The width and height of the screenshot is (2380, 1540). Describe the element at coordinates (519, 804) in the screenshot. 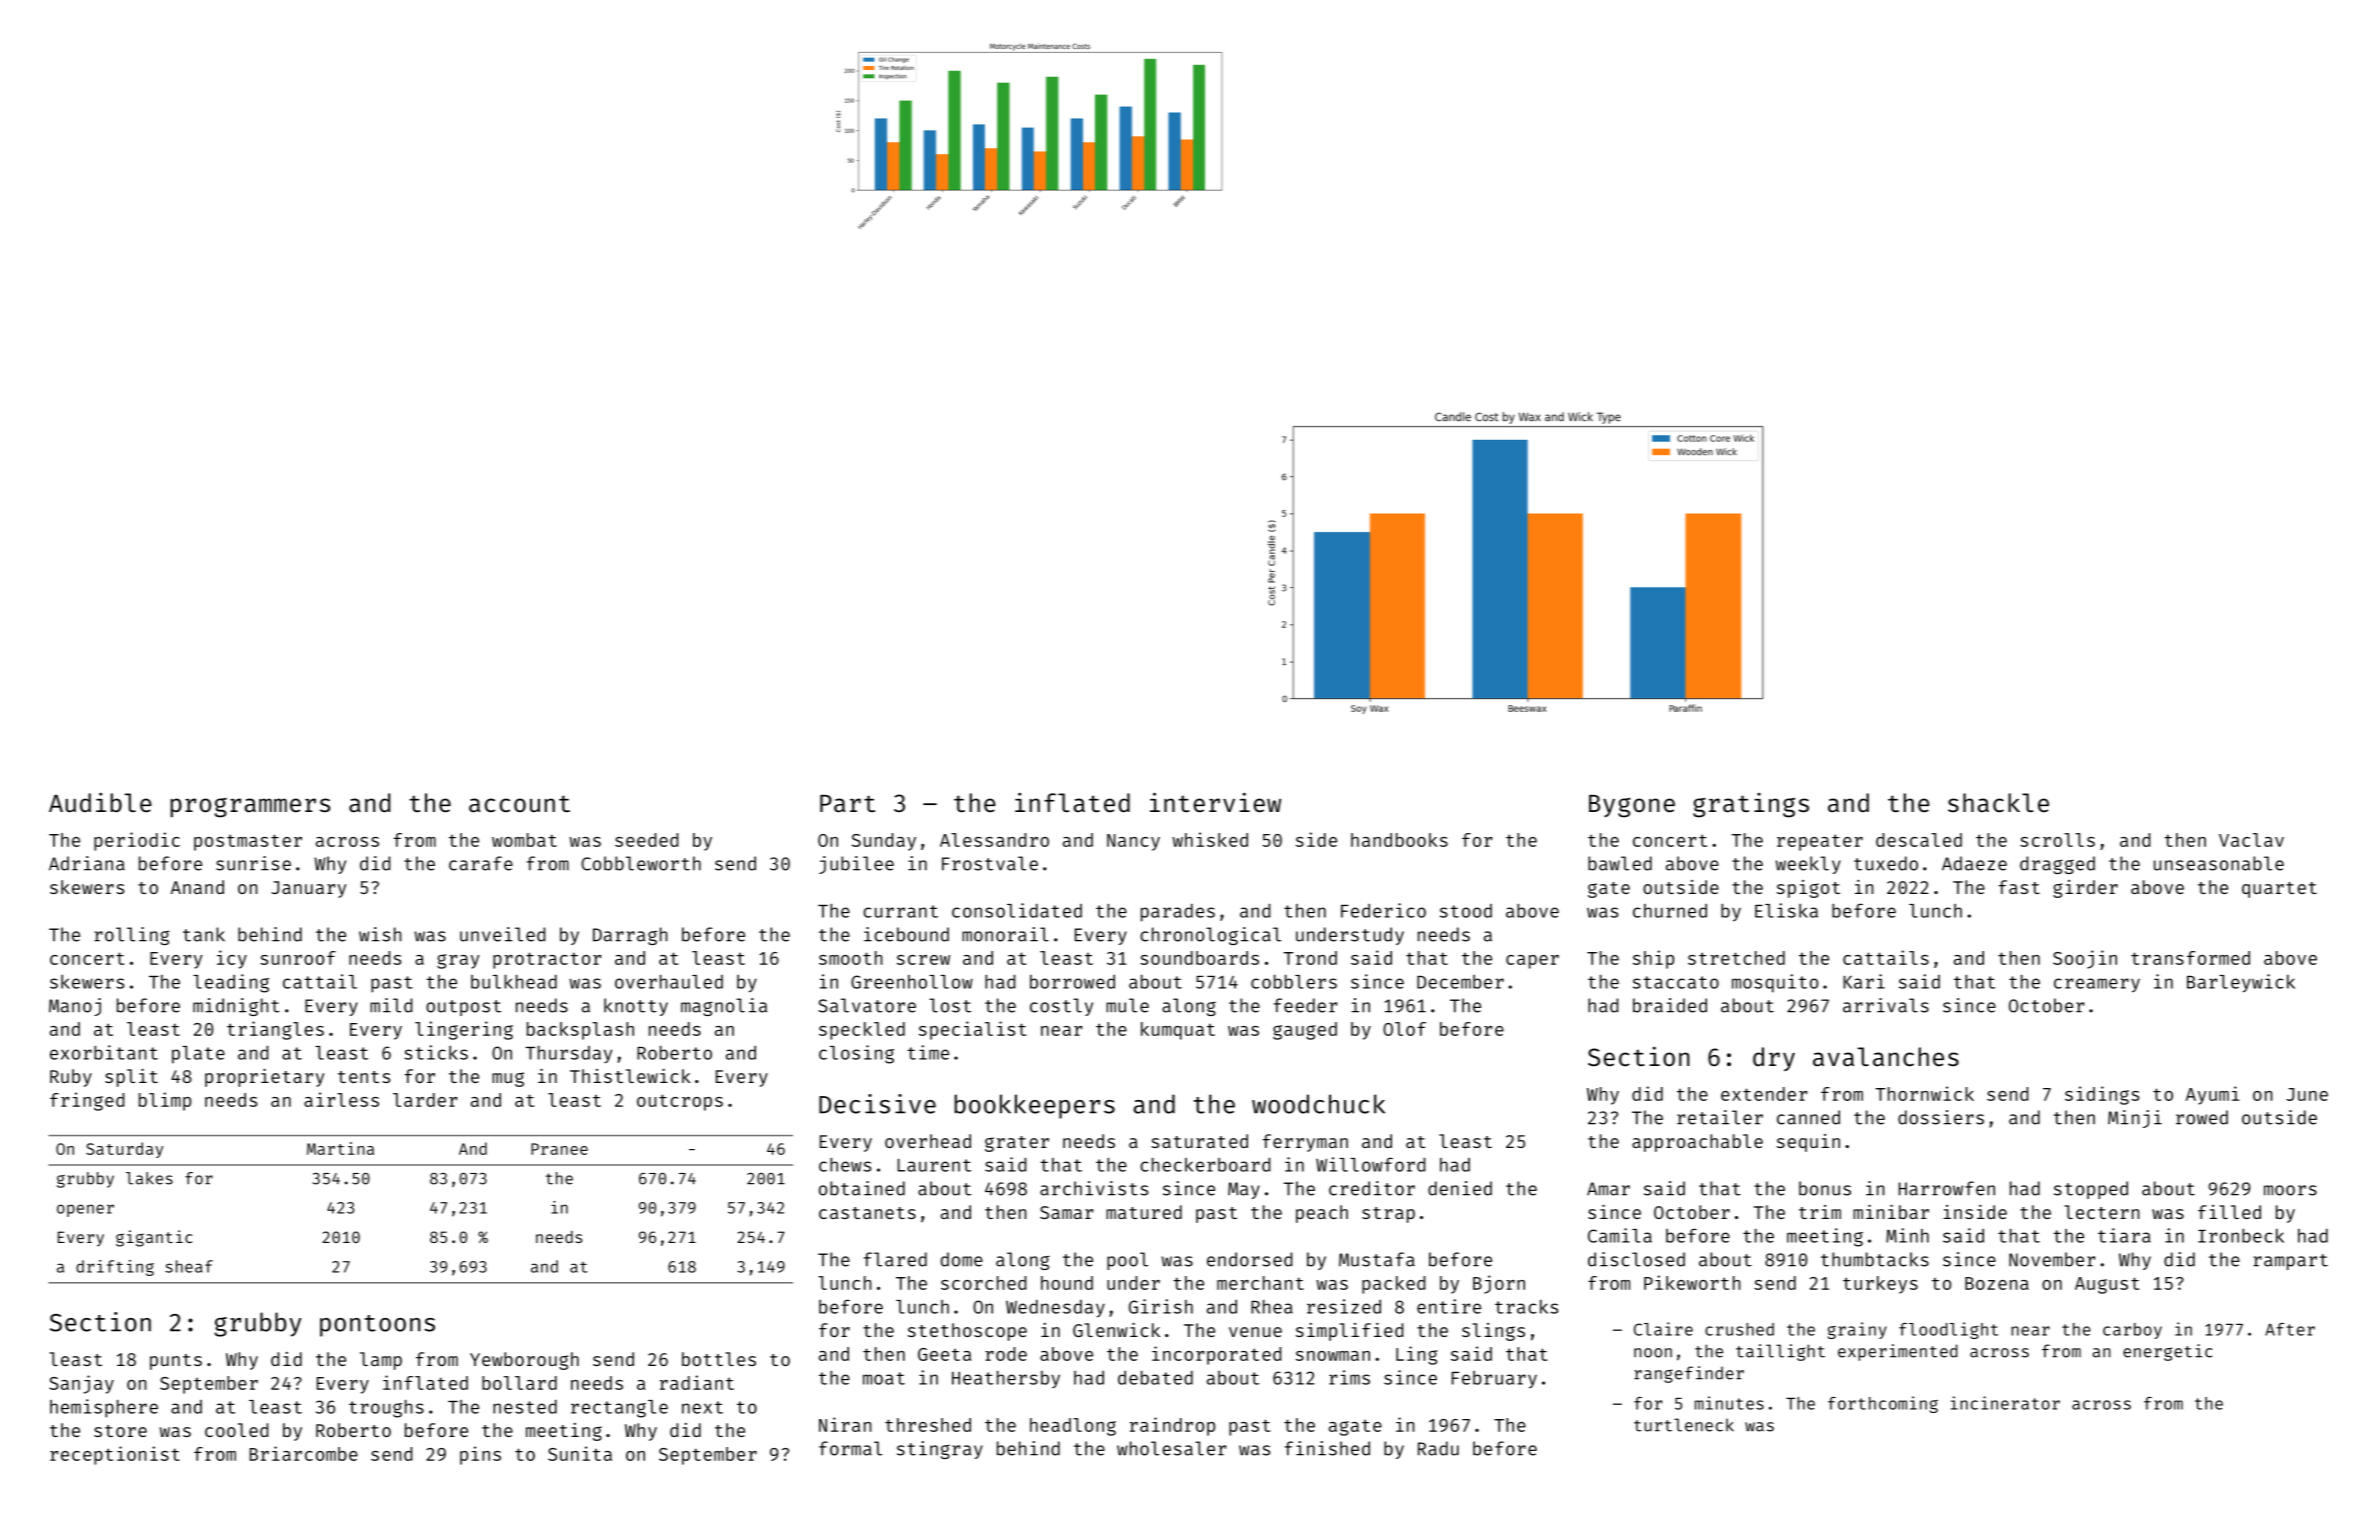

I see `account` at that location.
